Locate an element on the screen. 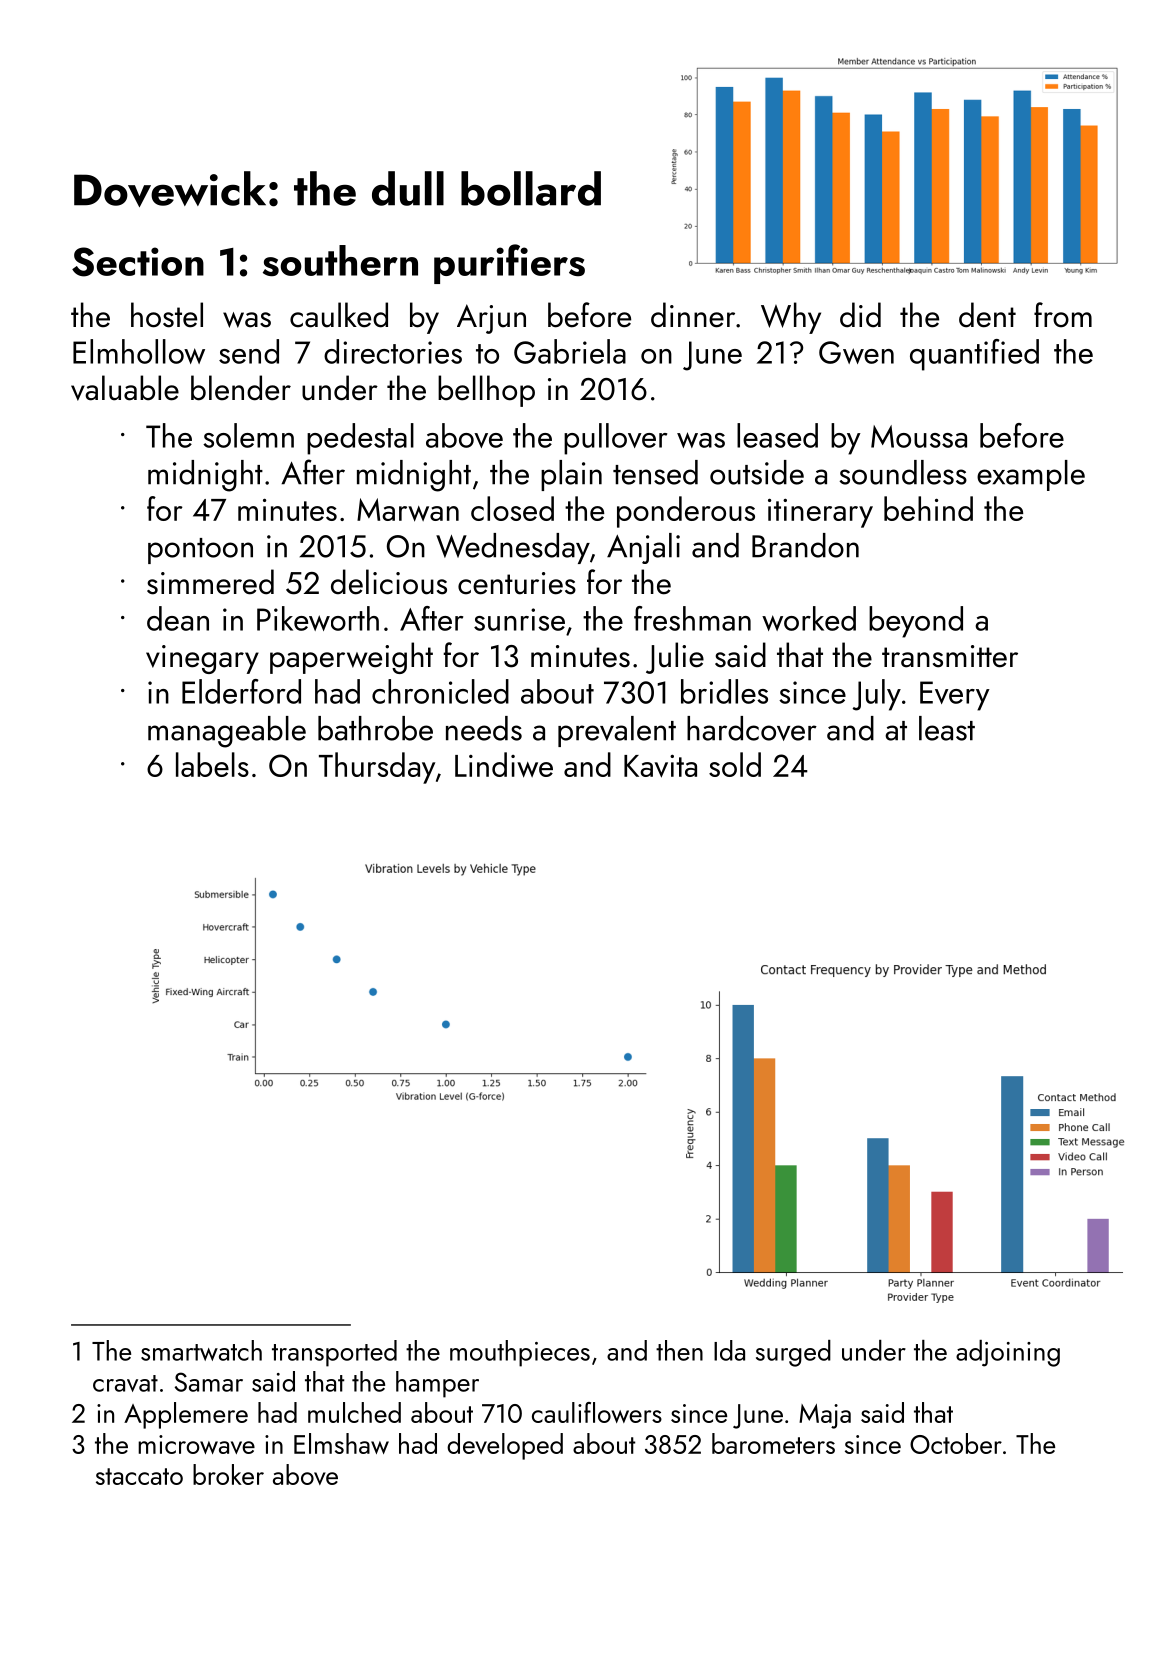 The width and height of the screenshot is (1165, 1654). sold is located at coordinates (735, 764).
